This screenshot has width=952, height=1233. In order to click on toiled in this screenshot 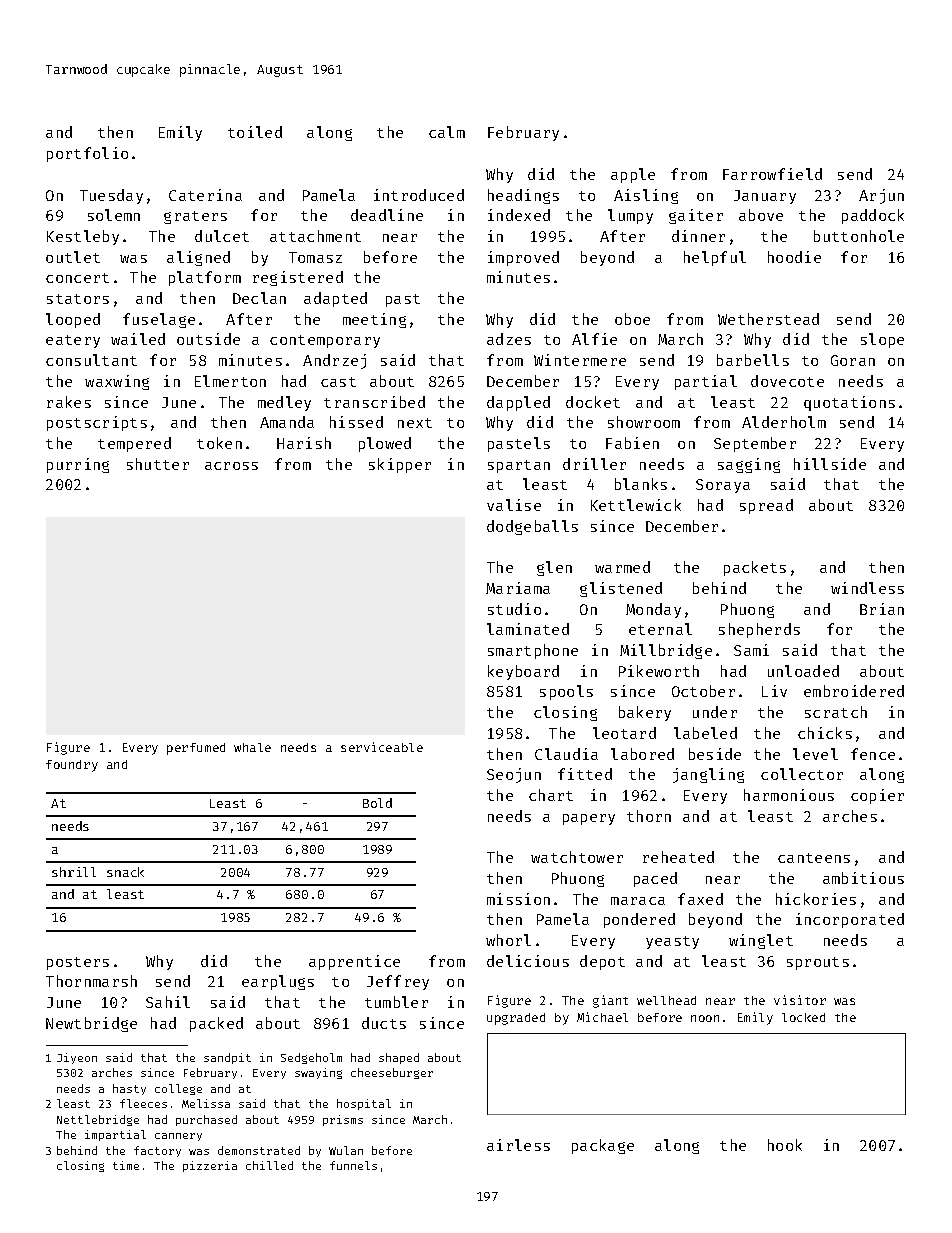, I will do `click(255, 132)`.
